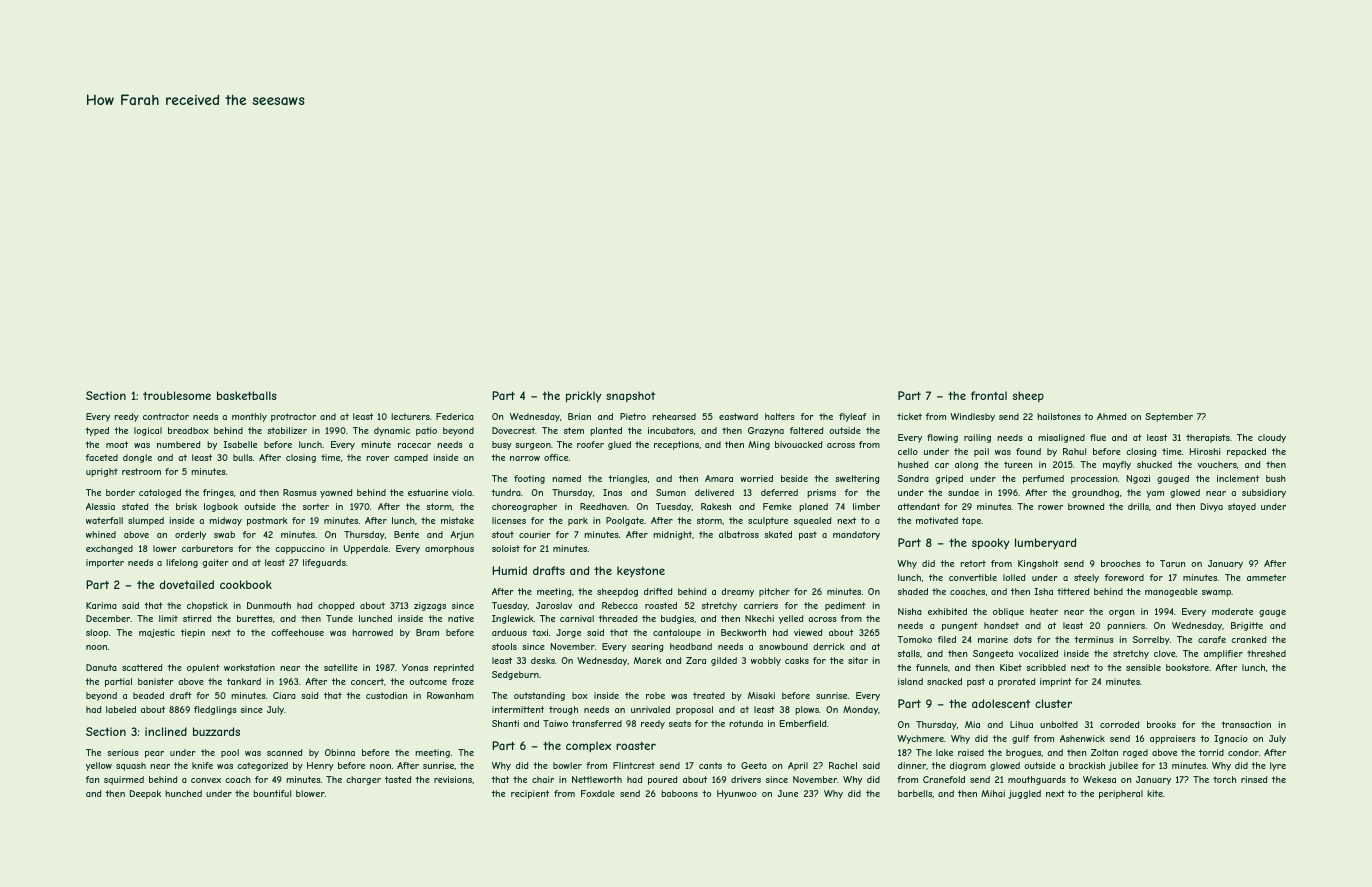 The image size is (1372, 887). I want to click on Beckworth, so click(743, 632).
